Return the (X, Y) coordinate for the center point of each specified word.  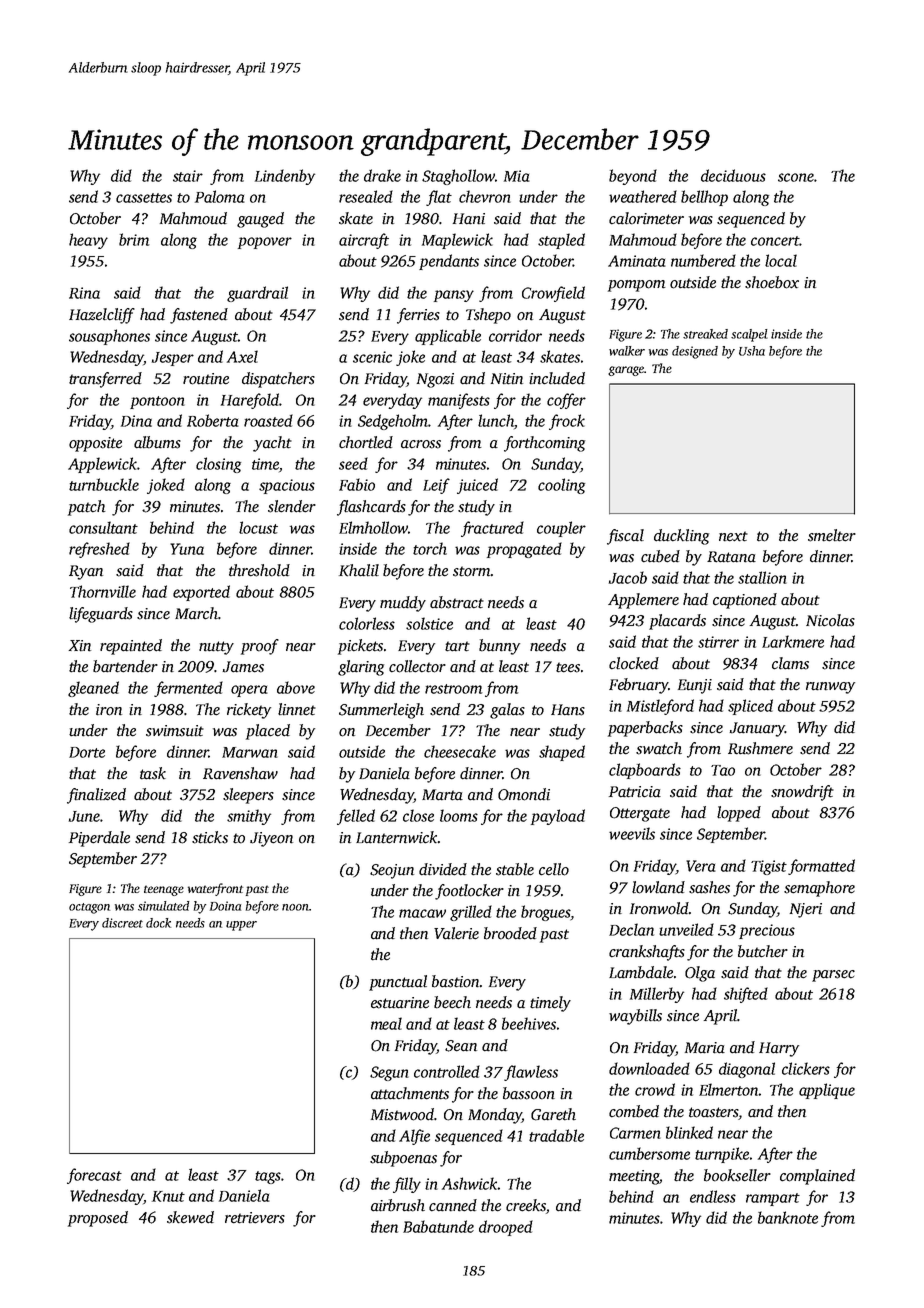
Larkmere (793, 641)
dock (158, 923)
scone (796, 177)
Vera (701, 866)
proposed (98, 1219)
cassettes (144, 198)
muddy (403, 604)
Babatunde (438, 1226)
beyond (633, 177)
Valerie (456, 933)
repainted (131, 647)
